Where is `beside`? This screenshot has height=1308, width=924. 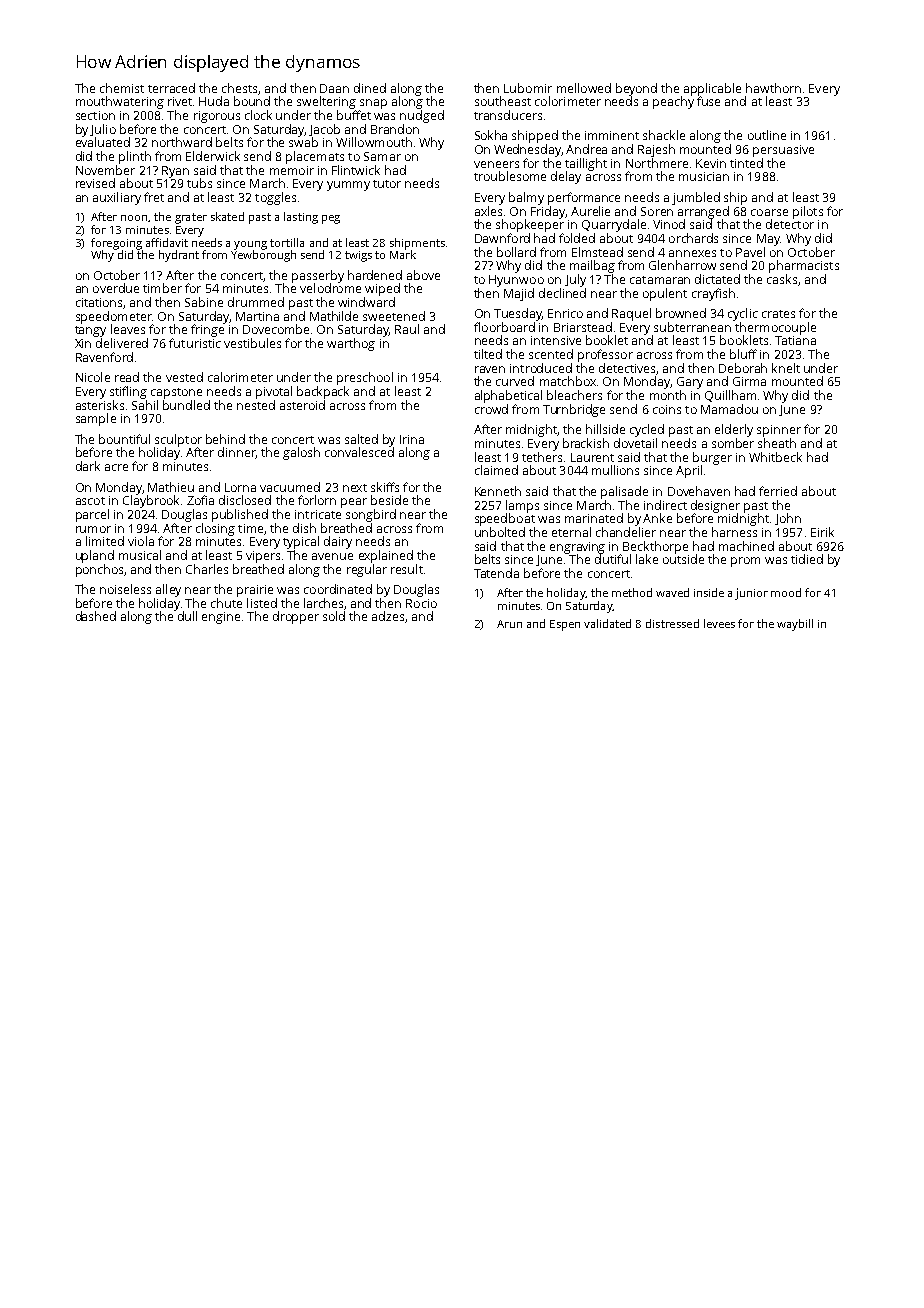
beside is located at coordinates (389, 500).
